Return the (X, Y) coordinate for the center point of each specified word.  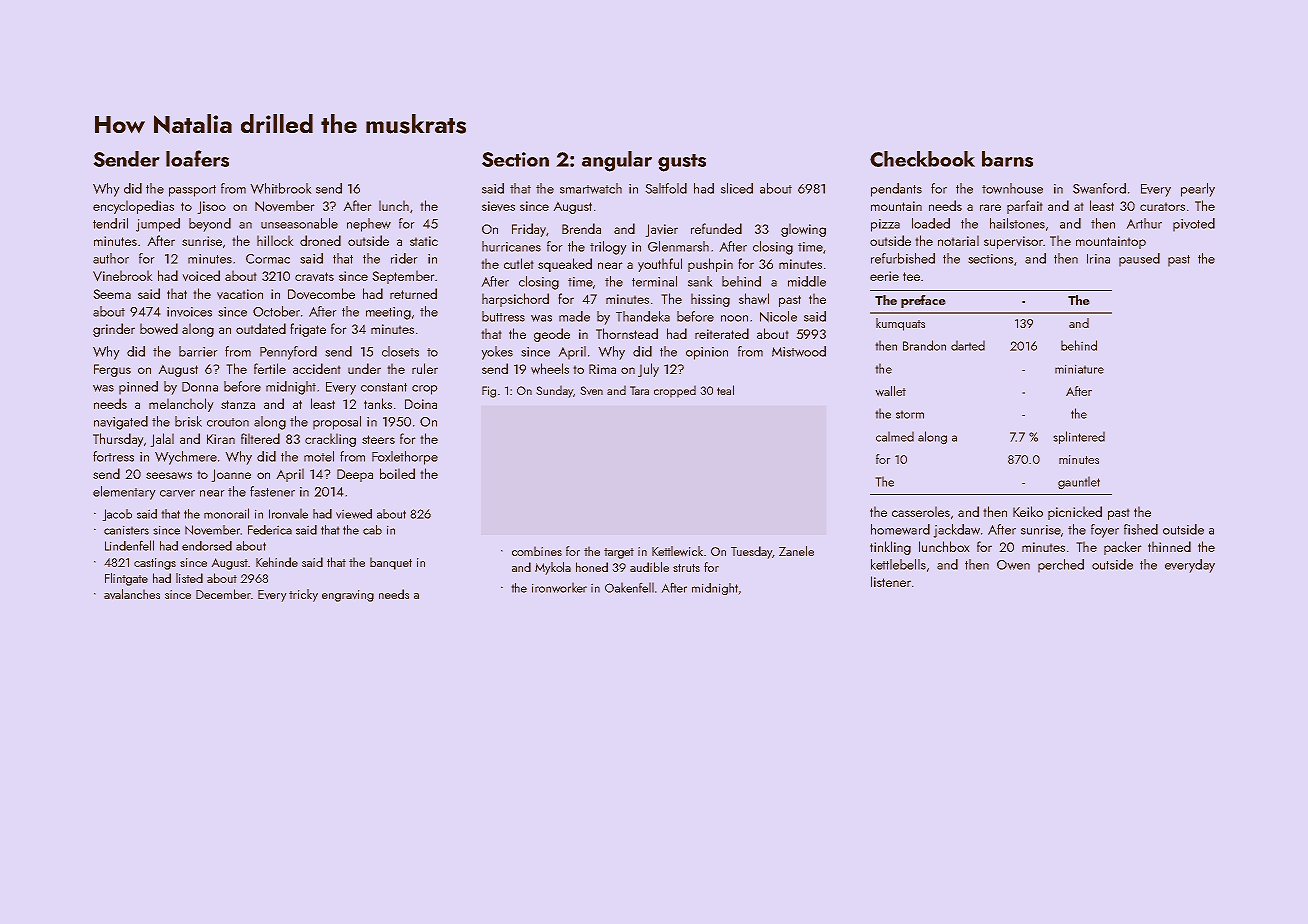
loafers (197, 158)
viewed (354, 514)
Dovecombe (321, 294)
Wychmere (186, 458)
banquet (391, 563)
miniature (1079, 369)
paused (1139, 260)
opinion (707, 353)
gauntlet (1079, 483)
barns (1007, 159)
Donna (200, 387)
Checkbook (922, 159)
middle (807, 281)
